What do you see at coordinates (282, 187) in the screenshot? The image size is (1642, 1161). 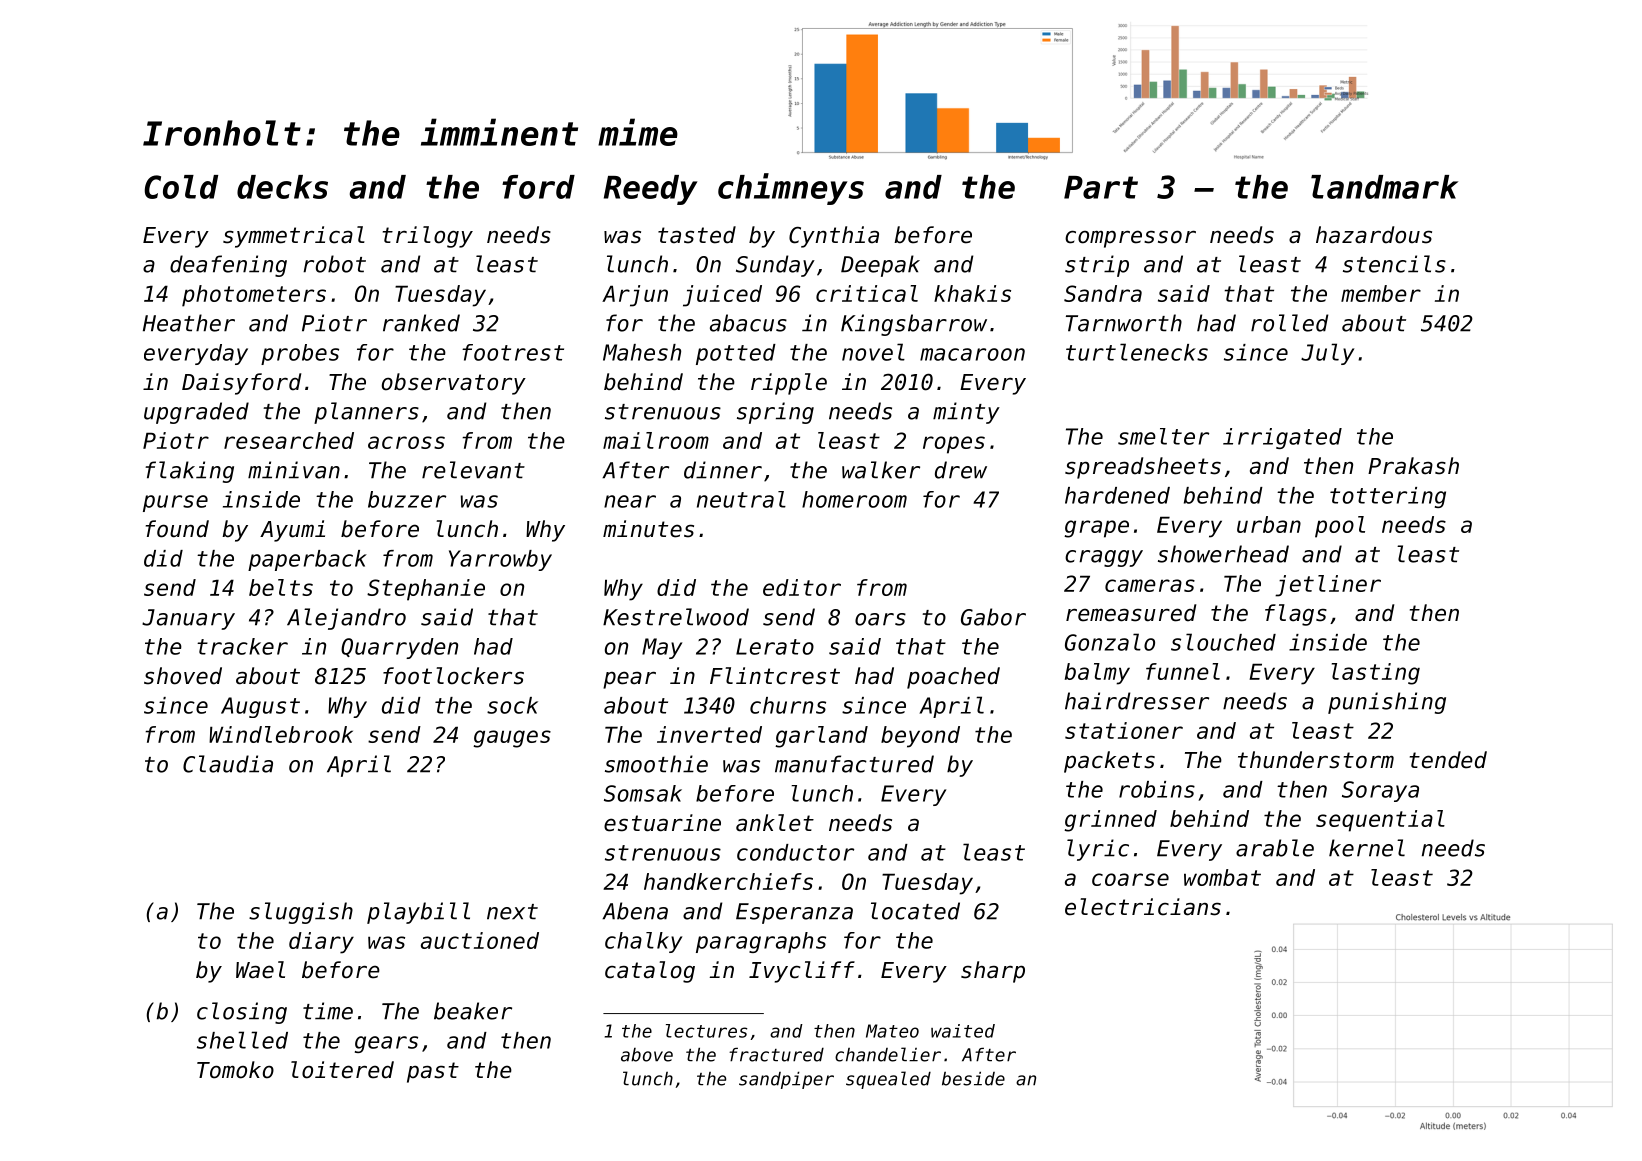 I see `decks` at bounding box center [282, 187].
